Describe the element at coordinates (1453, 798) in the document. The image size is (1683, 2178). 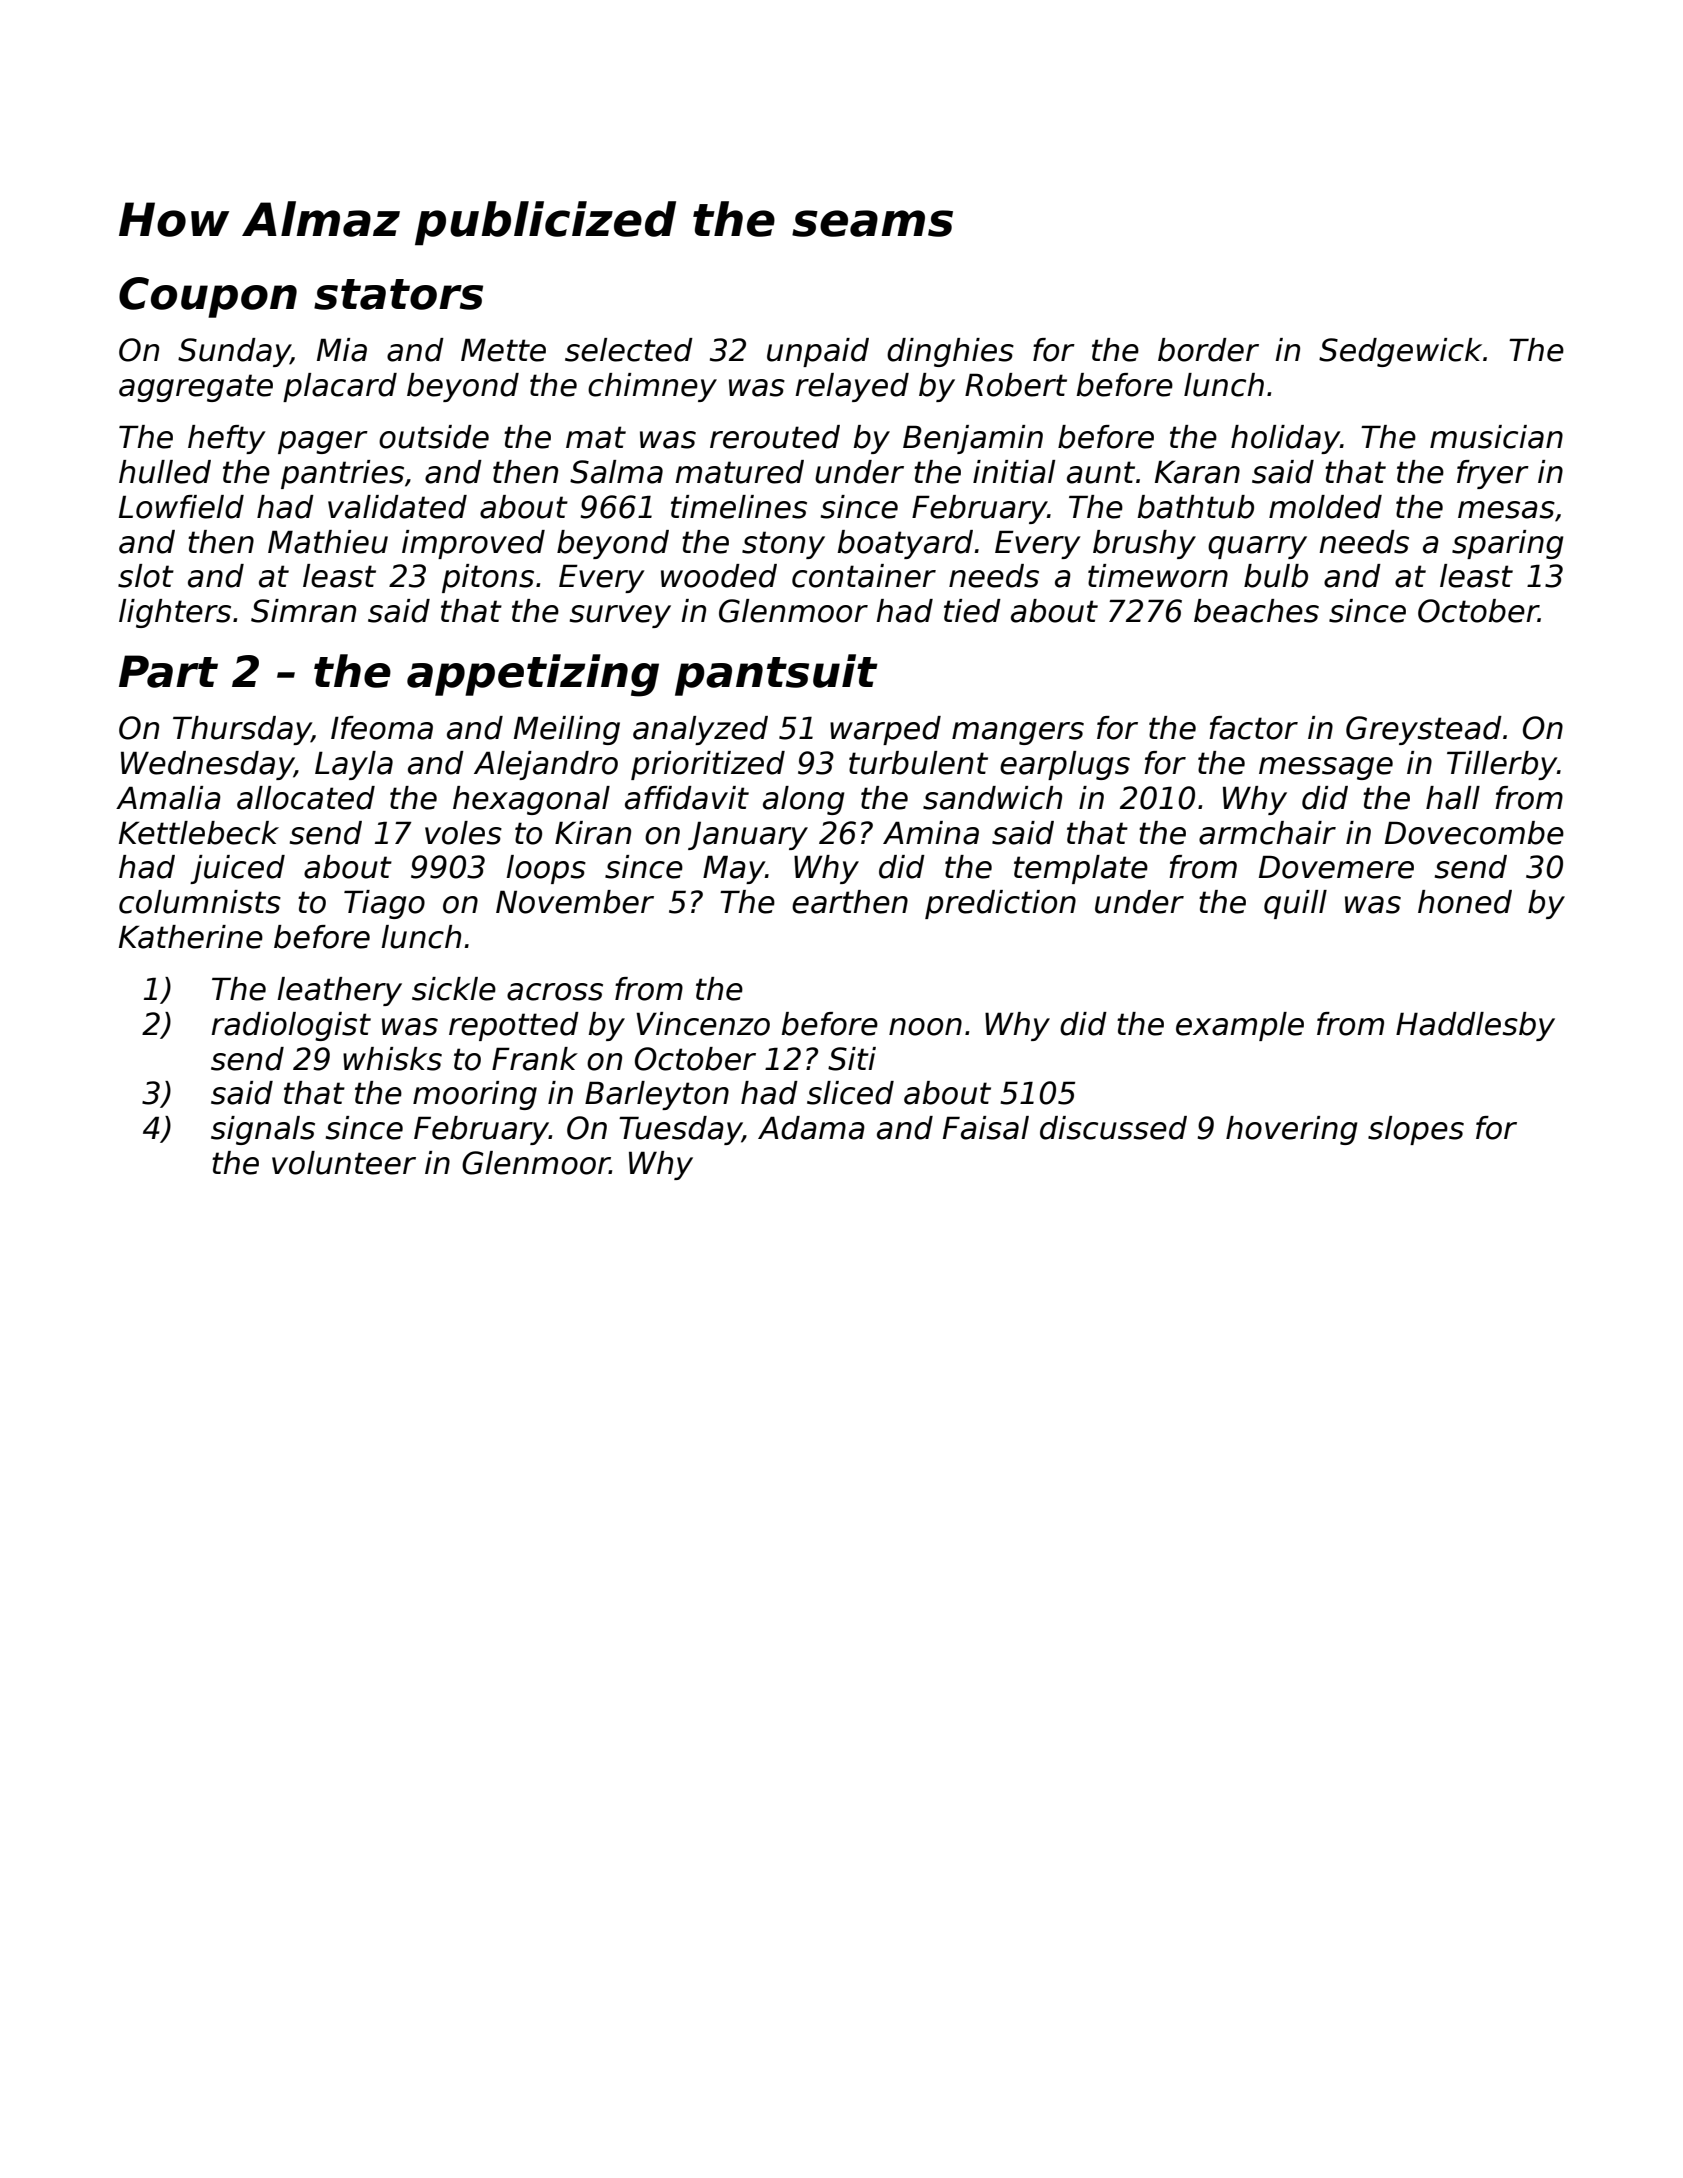
I see `hall` at that location.
